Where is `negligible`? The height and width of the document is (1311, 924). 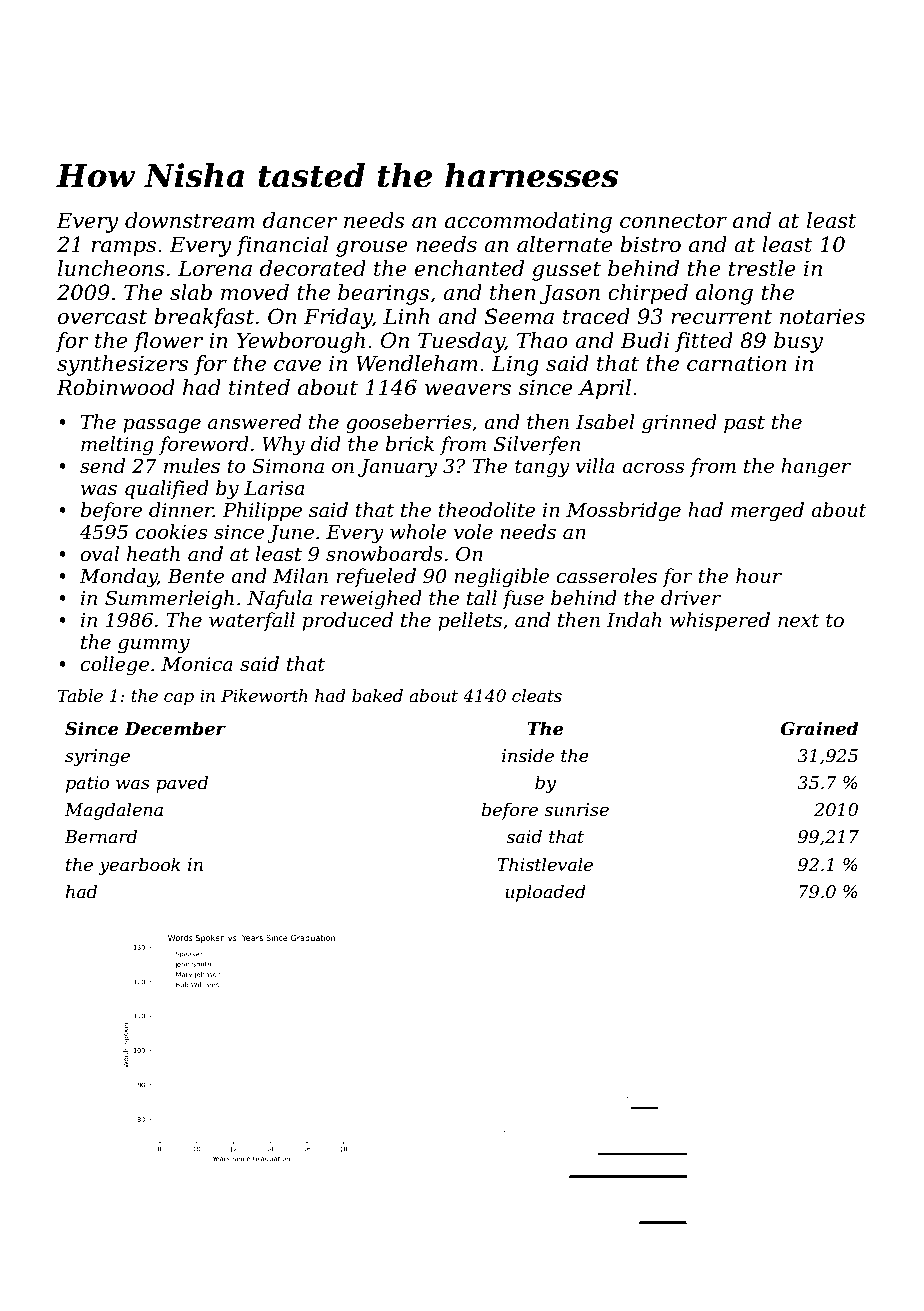 negligible is located at coordinates (501, 578).
